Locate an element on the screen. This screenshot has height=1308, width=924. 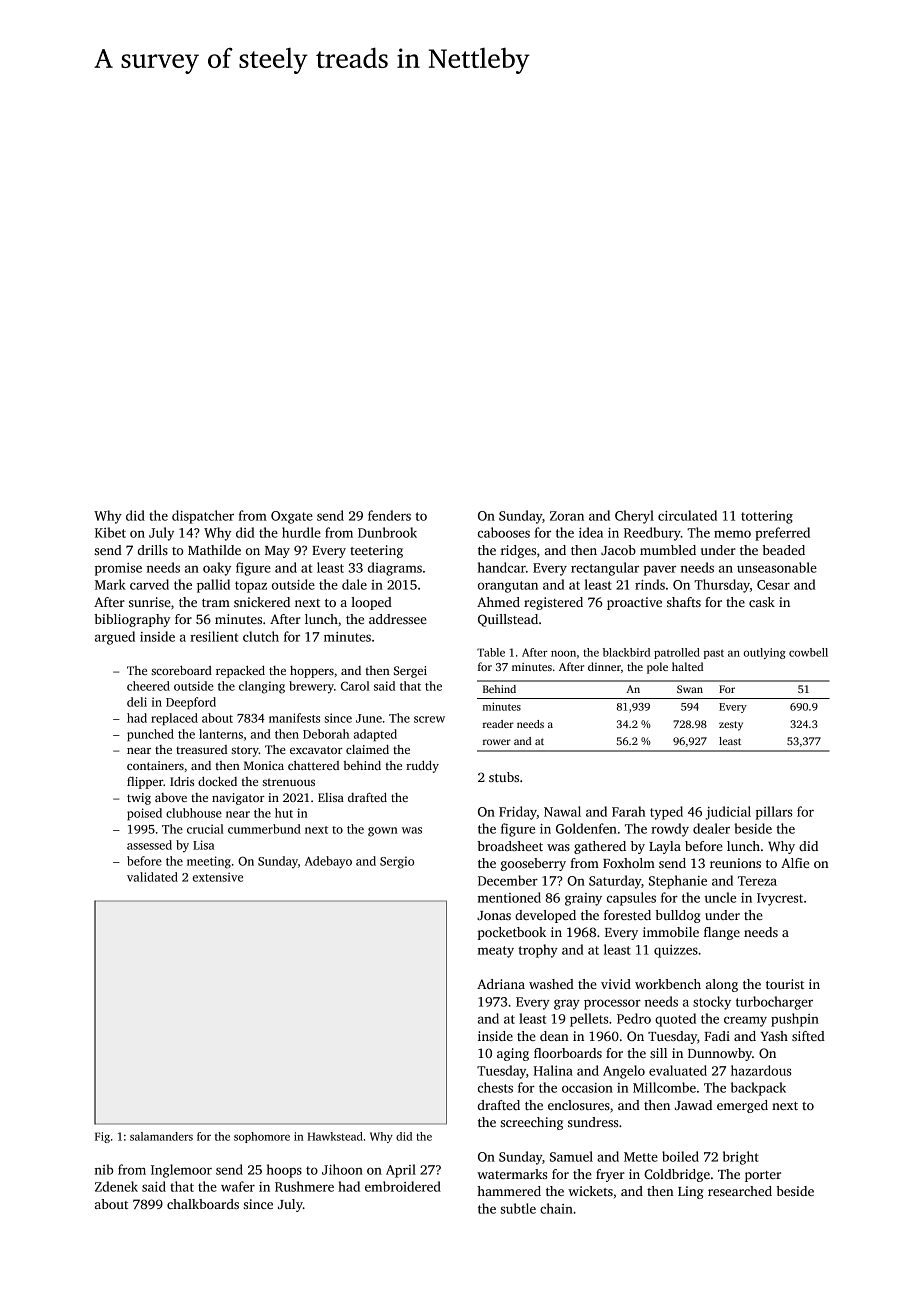
tottering is located at coordinates (767, 517).
